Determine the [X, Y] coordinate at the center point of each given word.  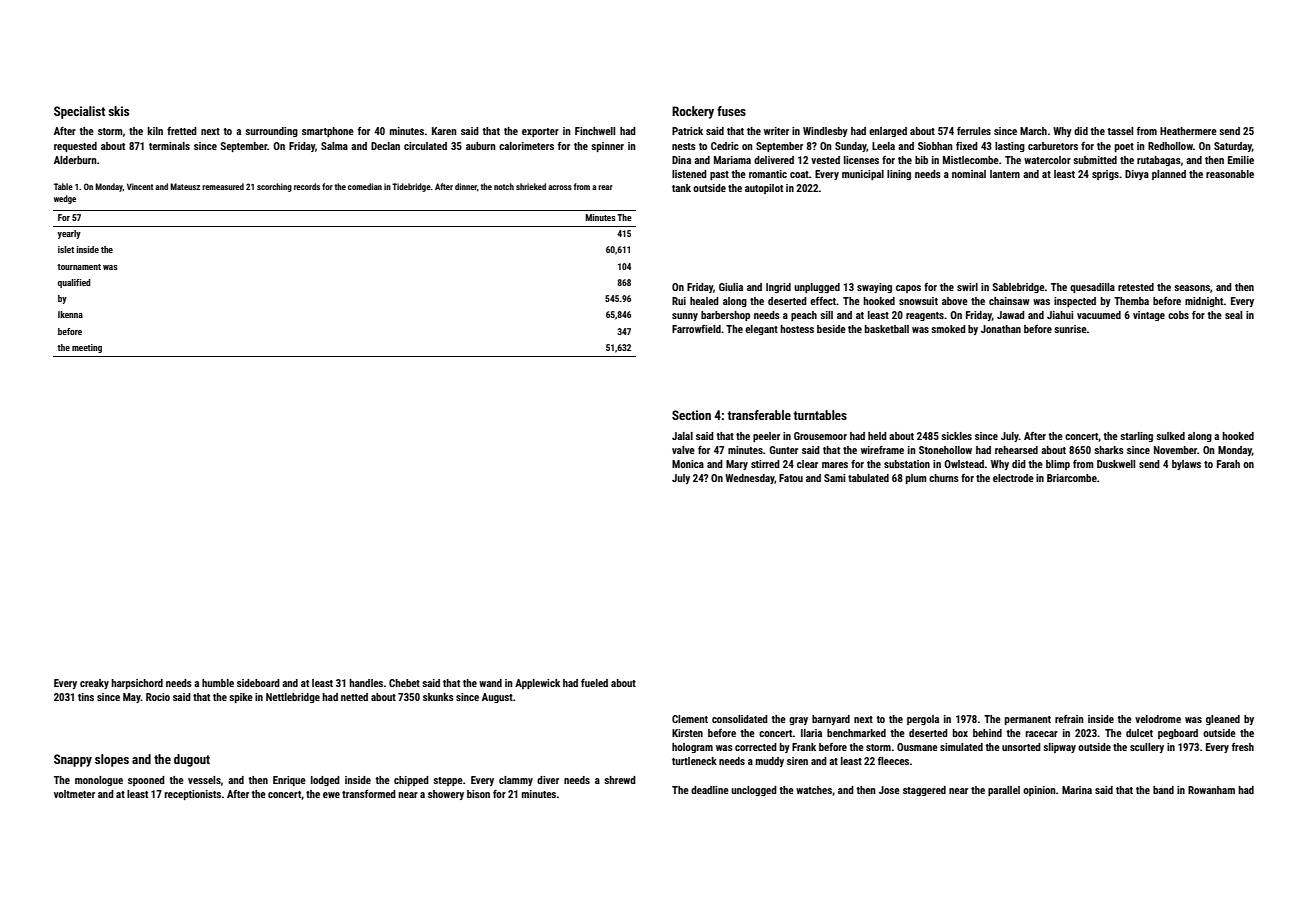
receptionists [193, 795]
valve [683, 450]
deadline [710, 790]
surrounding [271, 132]
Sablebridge [1019, 288]
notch [504, 186]
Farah [1228, 464]
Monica [688, 464]
